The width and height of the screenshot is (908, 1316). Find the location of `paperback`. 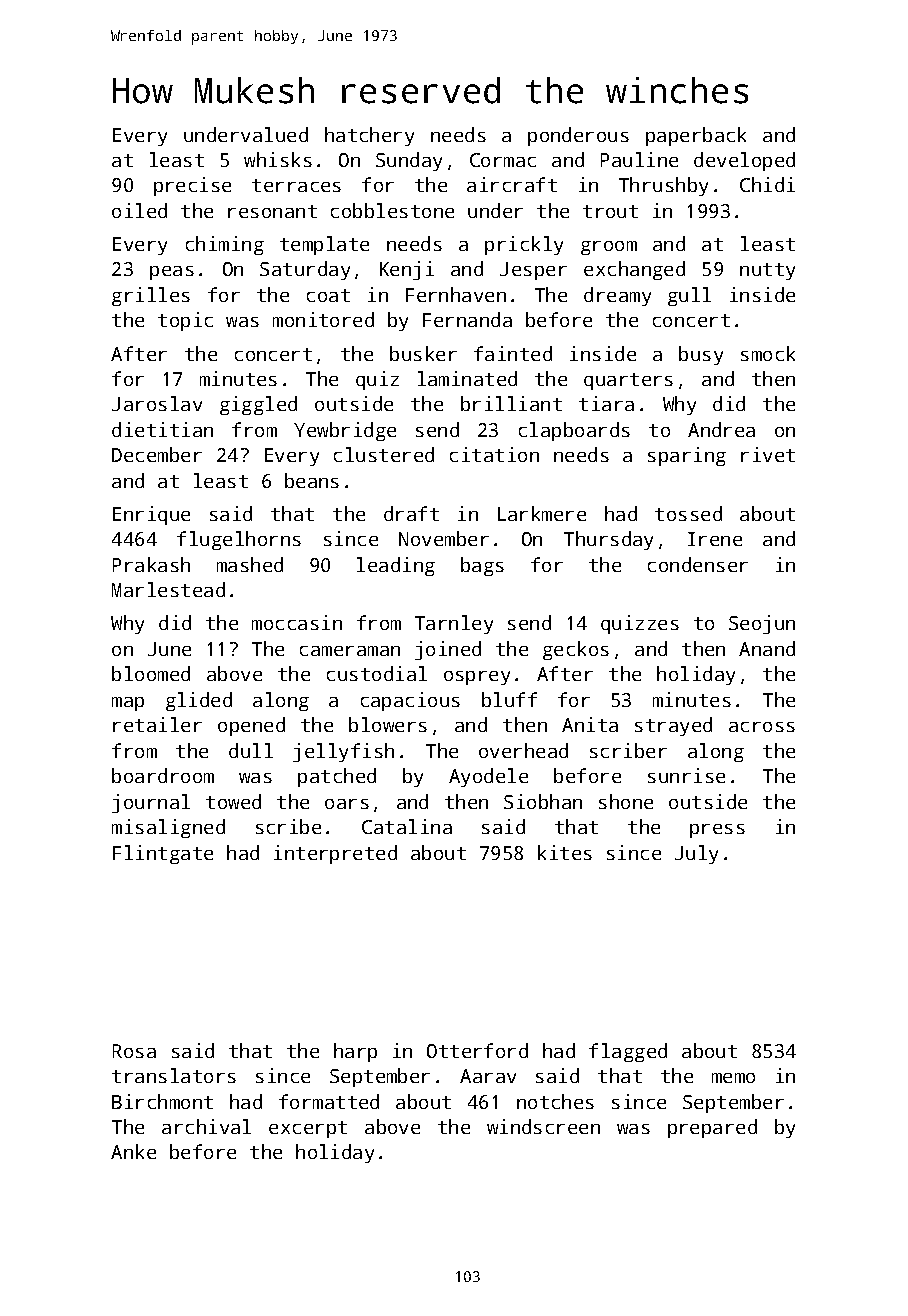

paperback is located at coordinates (696, 136).
